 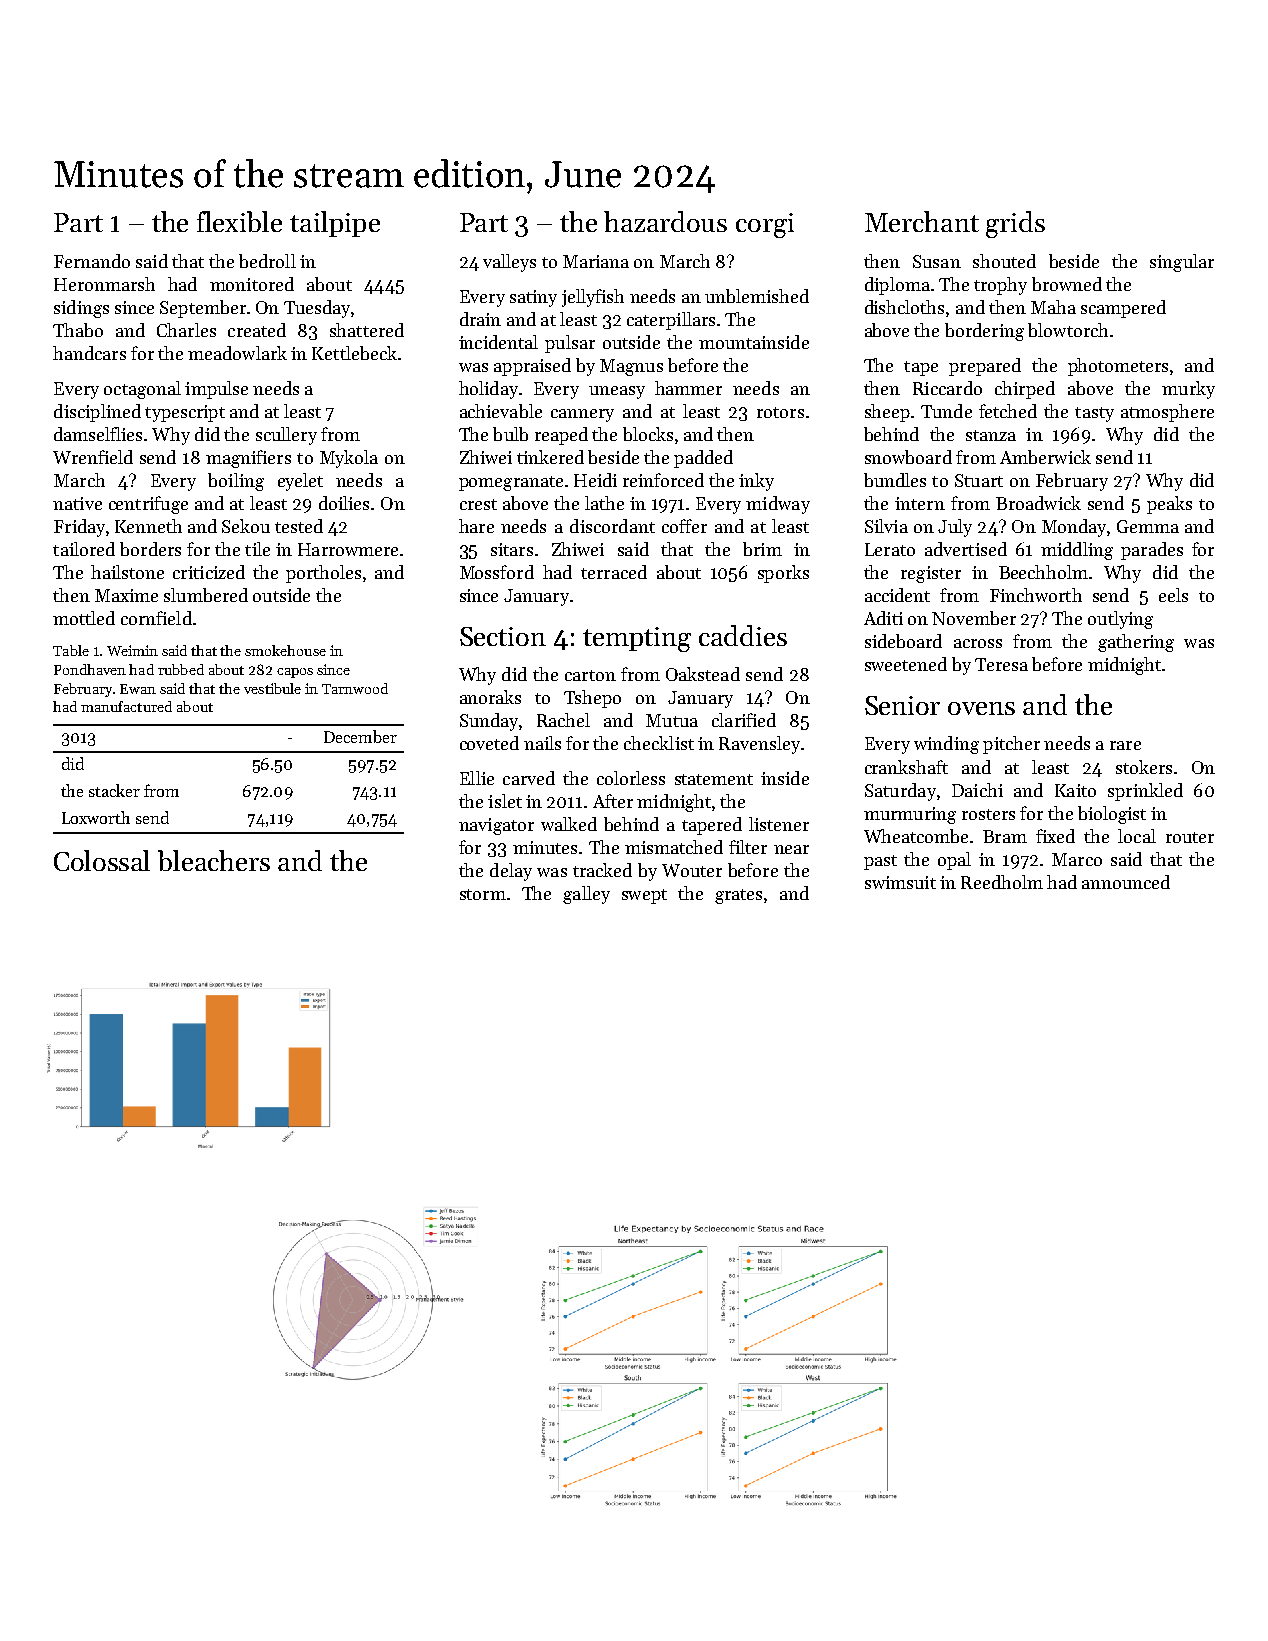 What do you see at coordinates (239, 221) in the document?
I see `flexible` at bounding box center [239, 221].
